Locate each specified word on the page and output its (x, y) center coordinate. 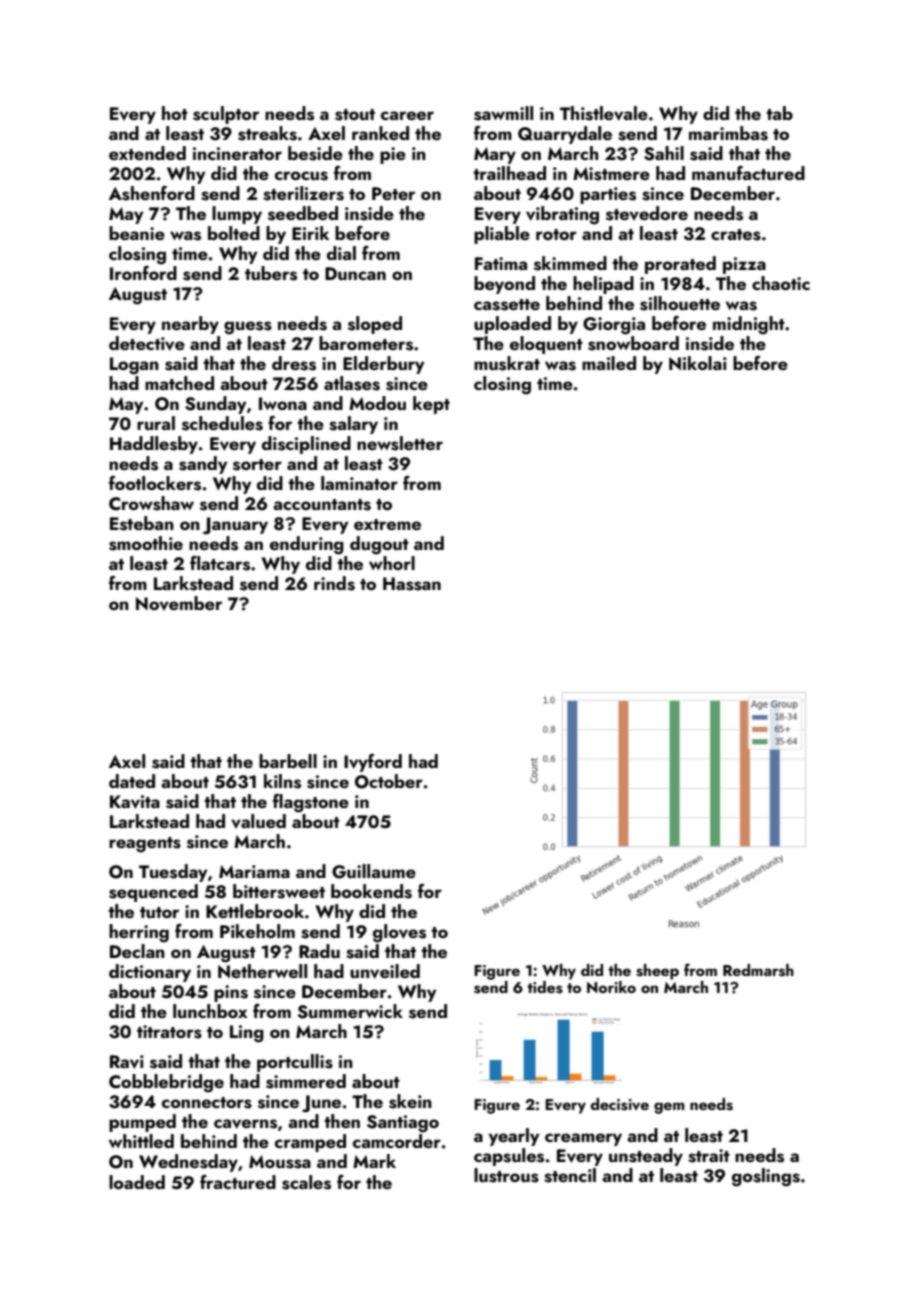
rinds (334, 583)
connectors (207, 1103)
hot (175, 113)
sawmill (503, 113)
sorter (257, 465)
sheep (657, 972)
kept (431, 405)
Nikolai (698, 363)
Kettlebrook (255, 911)
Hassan (412, 584)
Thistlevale (604, 113)
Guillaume (374, 871)
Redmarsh (758, 970)
